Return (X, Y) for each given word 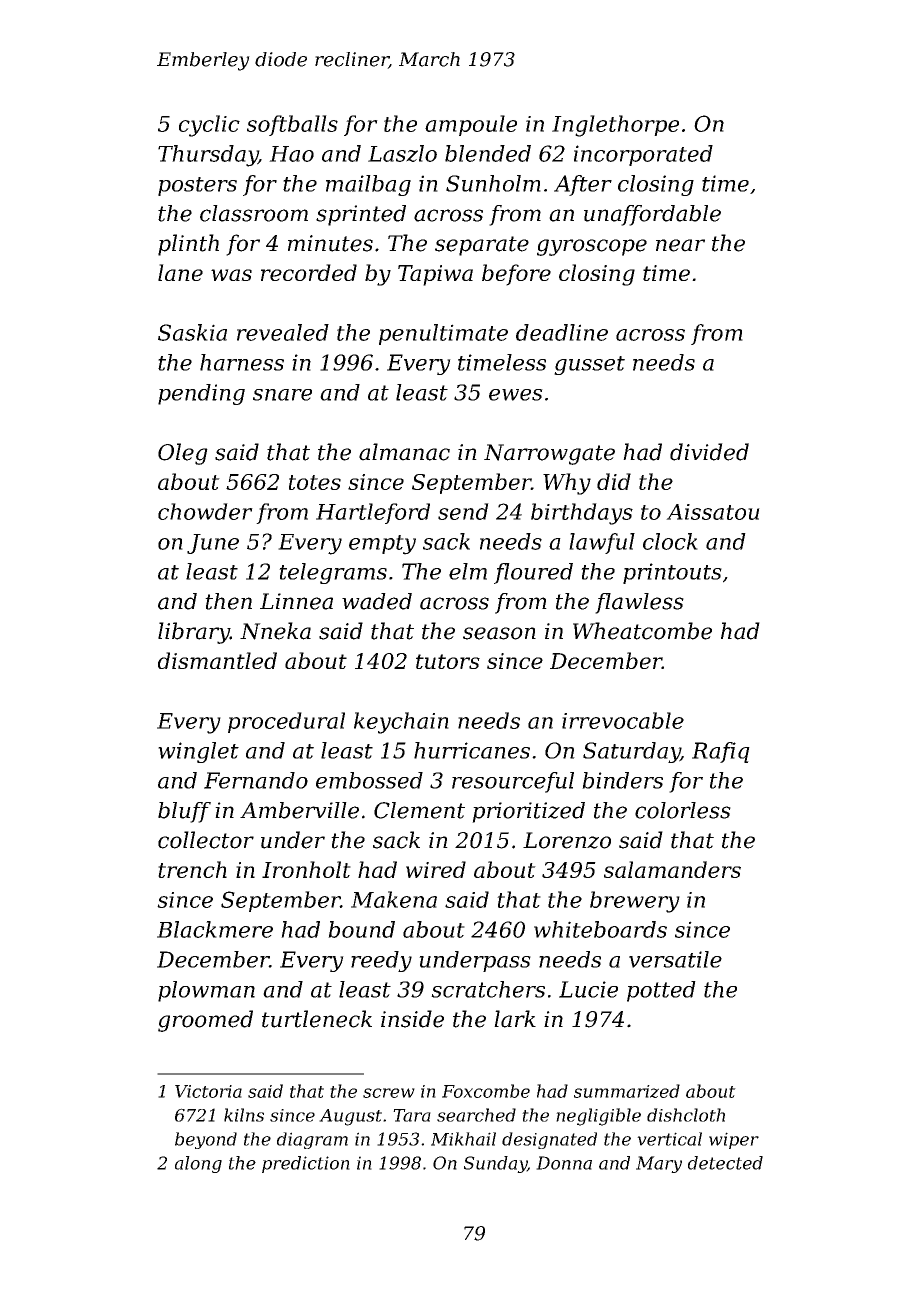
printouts (672, 573)
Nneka (275, 631)
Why (567, 484)
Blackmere (215, 929)
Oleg (183, 454)
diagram (312, 1140)
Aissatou (713, 512)
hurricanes (472, 750)
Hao (291, 154)
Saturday (631, 752)
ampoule (471, 125)
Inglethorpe (615, 126)
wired (436, 869)
